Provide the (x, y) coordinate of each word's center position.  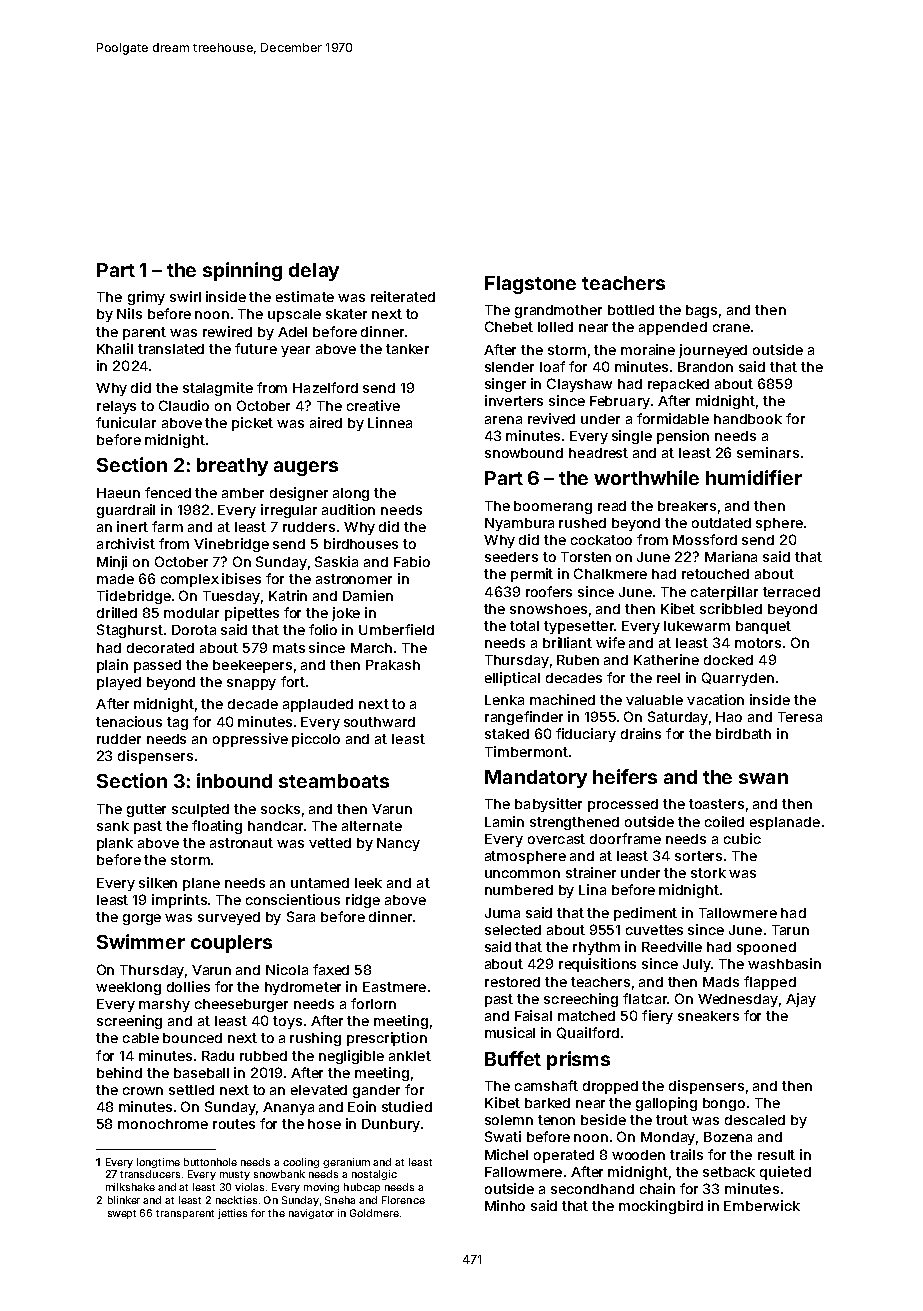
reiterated (403, 296)
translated (171, 349)
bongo (724, 1104)
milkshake (130, 1187)
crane (731, 328)
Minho (505, 1205)
